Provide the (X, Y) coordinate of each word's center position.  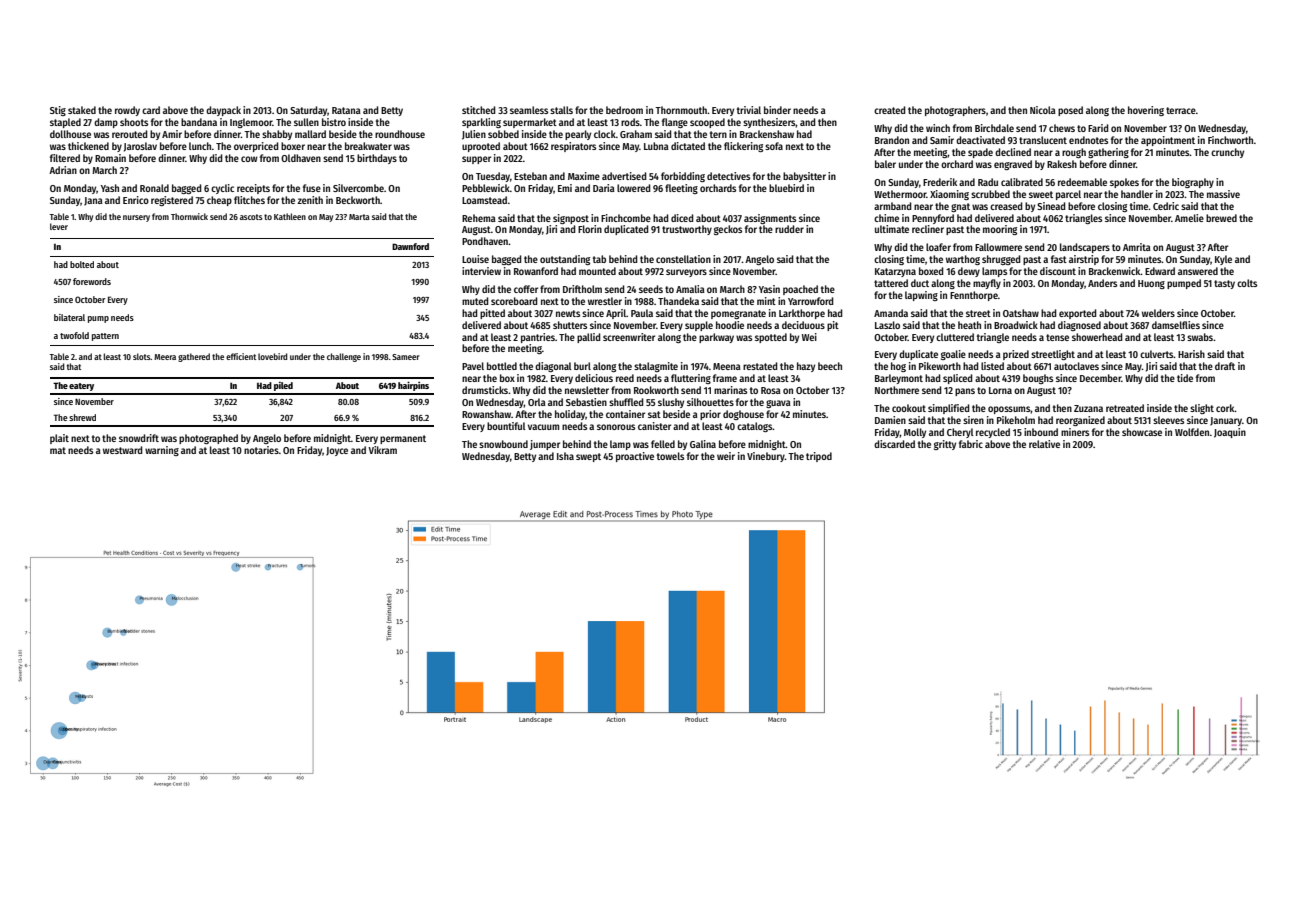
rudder (789, 229)
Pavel (473, 366)
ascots (251, 217)
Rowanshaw (486, 414)
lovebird (272, 356)
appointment (1168, 141)
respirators (573, 147)
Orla (537, 402)
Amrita (1137, 247)
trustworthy (687, 230)
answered (1198, 271)
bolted (82, 264)
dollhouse (70, 134)
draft (1225, 366)
